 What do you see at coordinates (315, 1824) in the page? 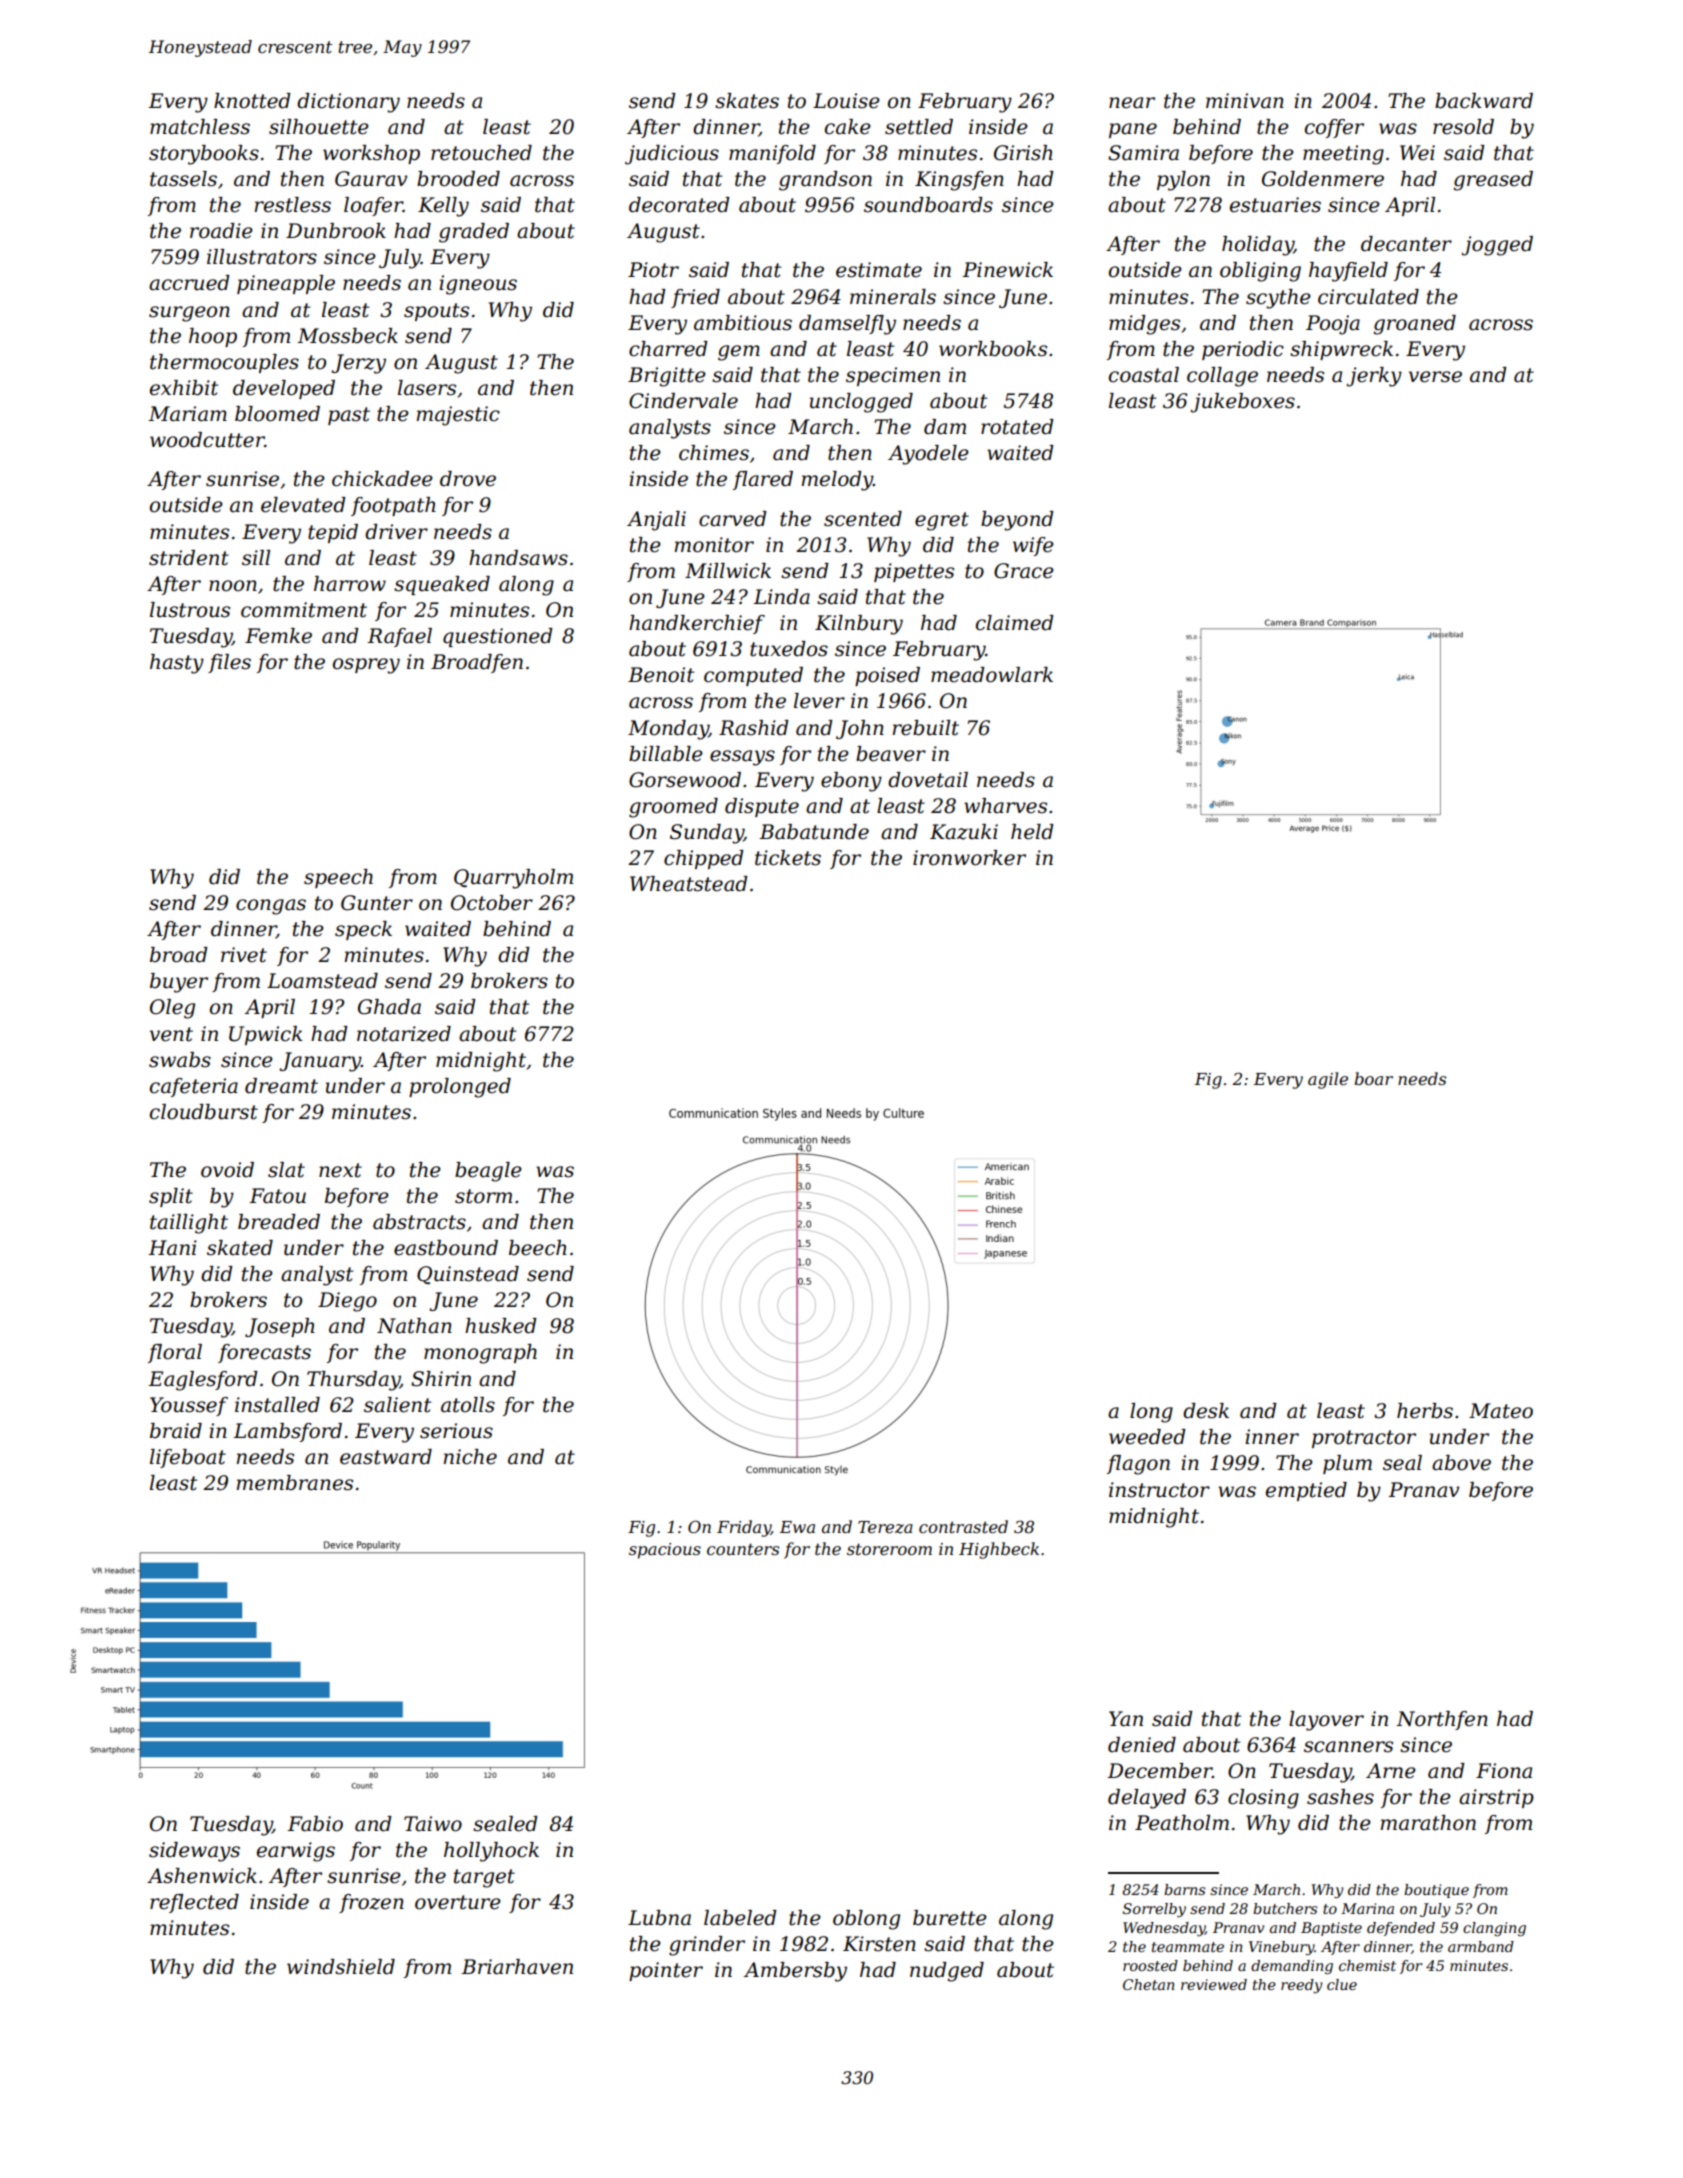
I see `Fabio` at bounding box center [315, 1824].
